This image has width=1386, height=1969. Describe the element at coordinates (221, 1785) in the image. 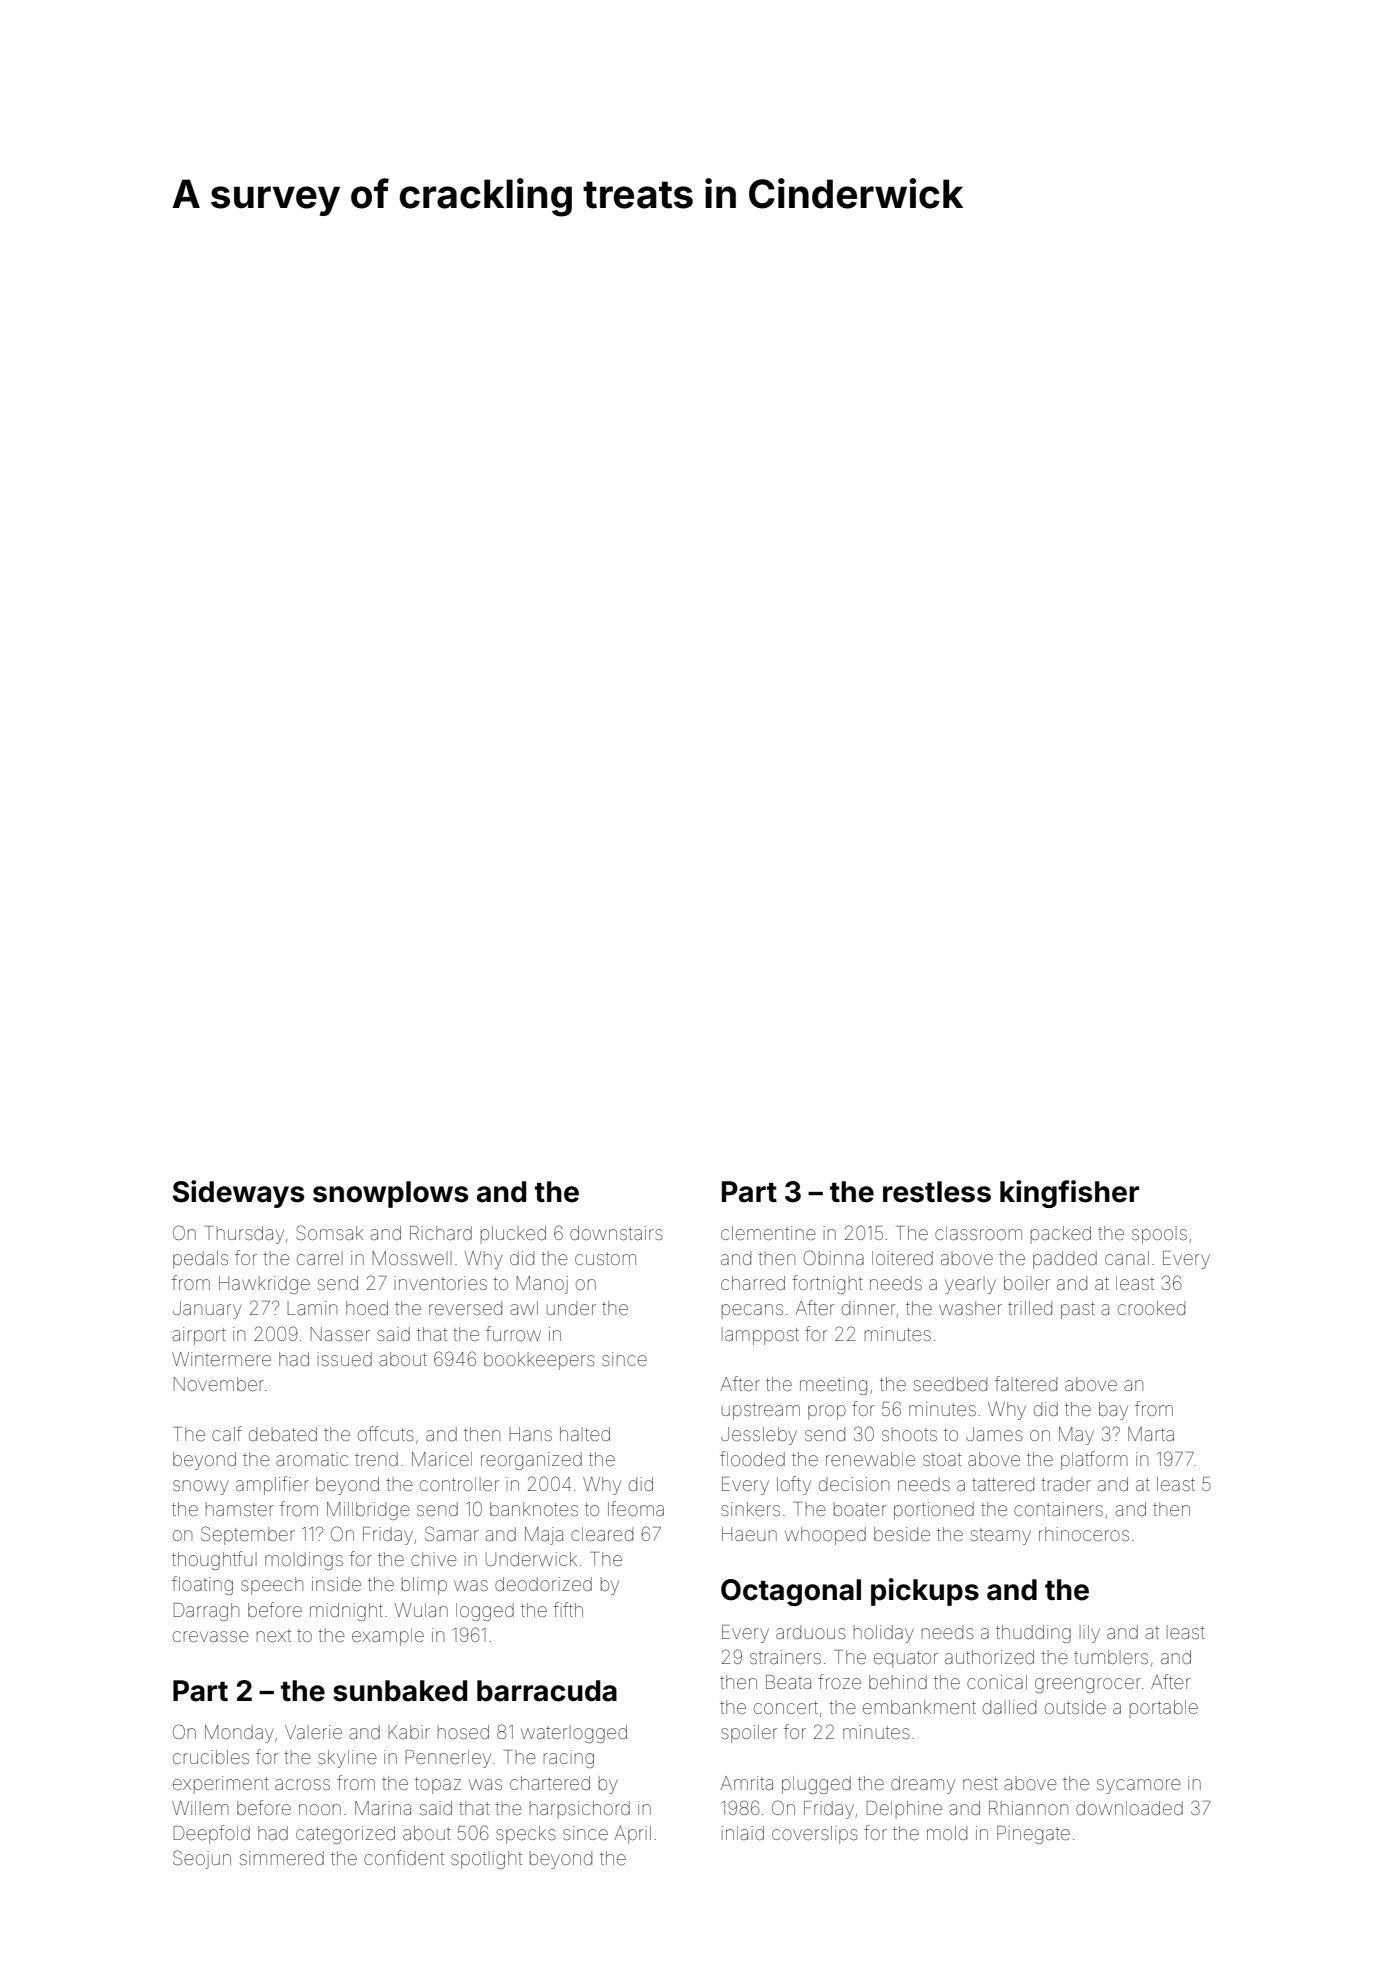

I see `experiment` at that location.
